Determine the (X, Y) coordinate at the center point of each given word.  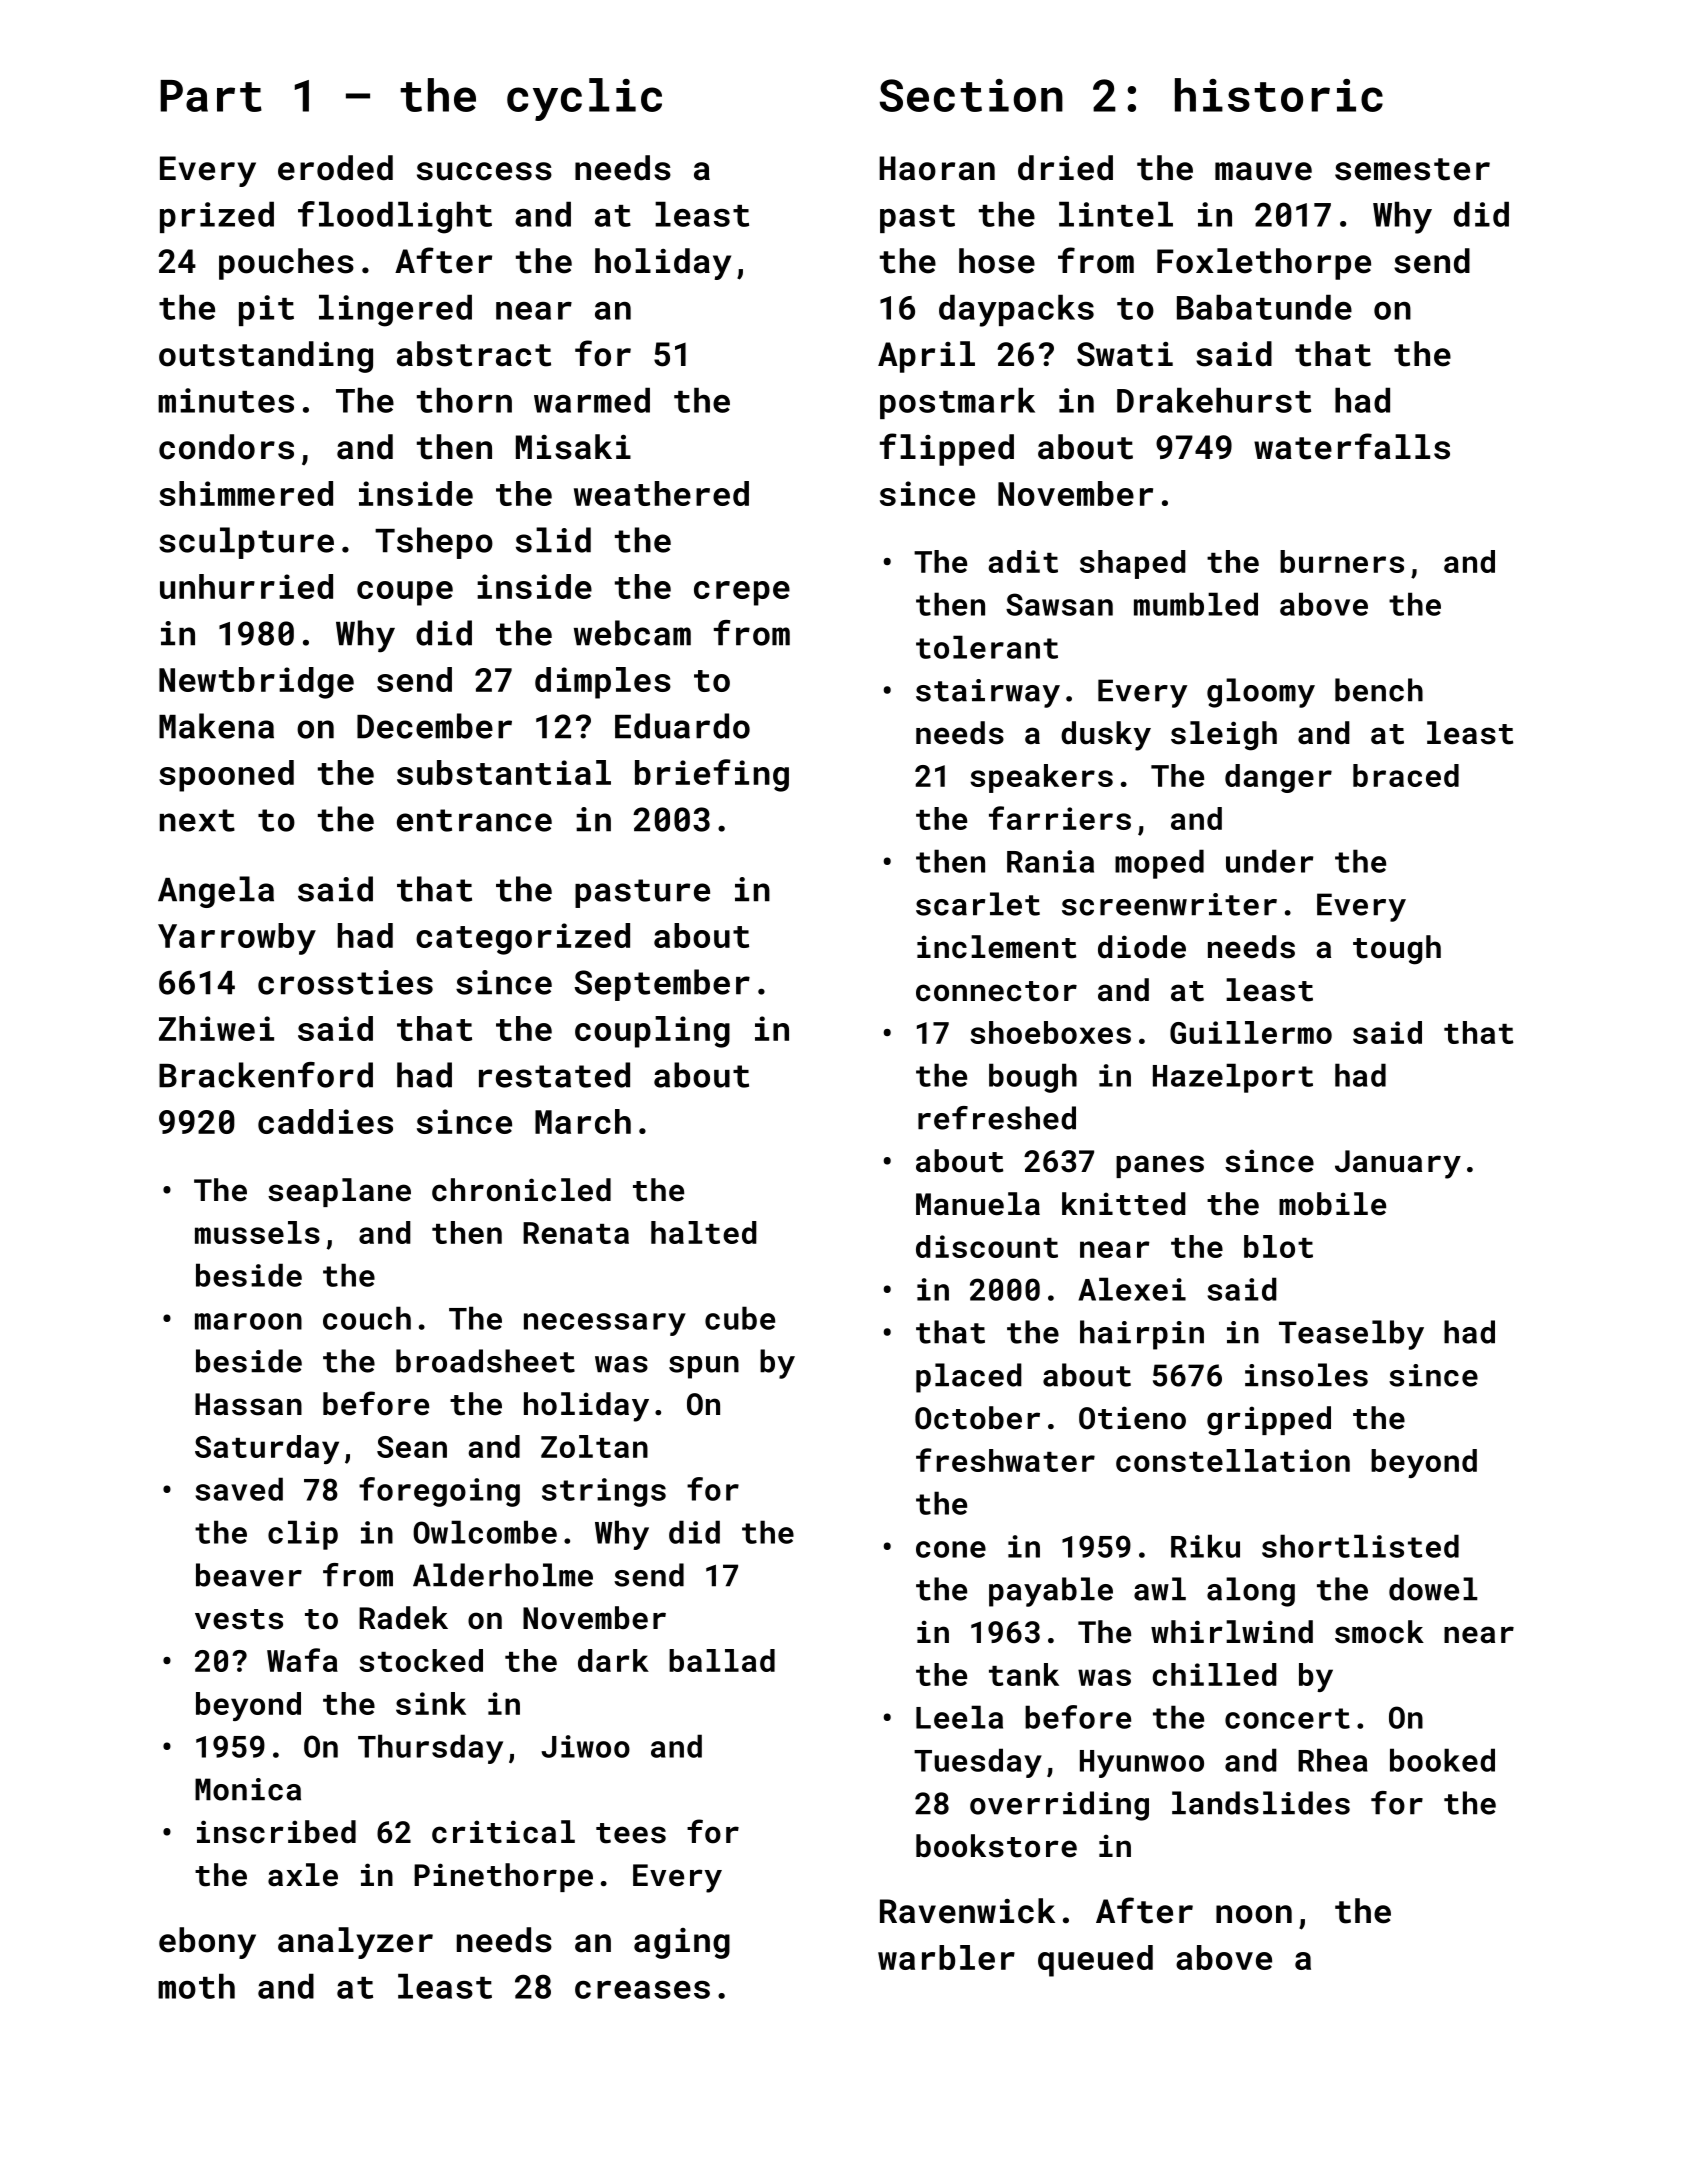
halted (704, 1232)
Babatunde (1264, 307)
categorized (523, 939)
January (1398, 1164)
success (484, 171)
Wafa (302, 1660)
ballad (722, 1660)
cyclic (584, 99)
